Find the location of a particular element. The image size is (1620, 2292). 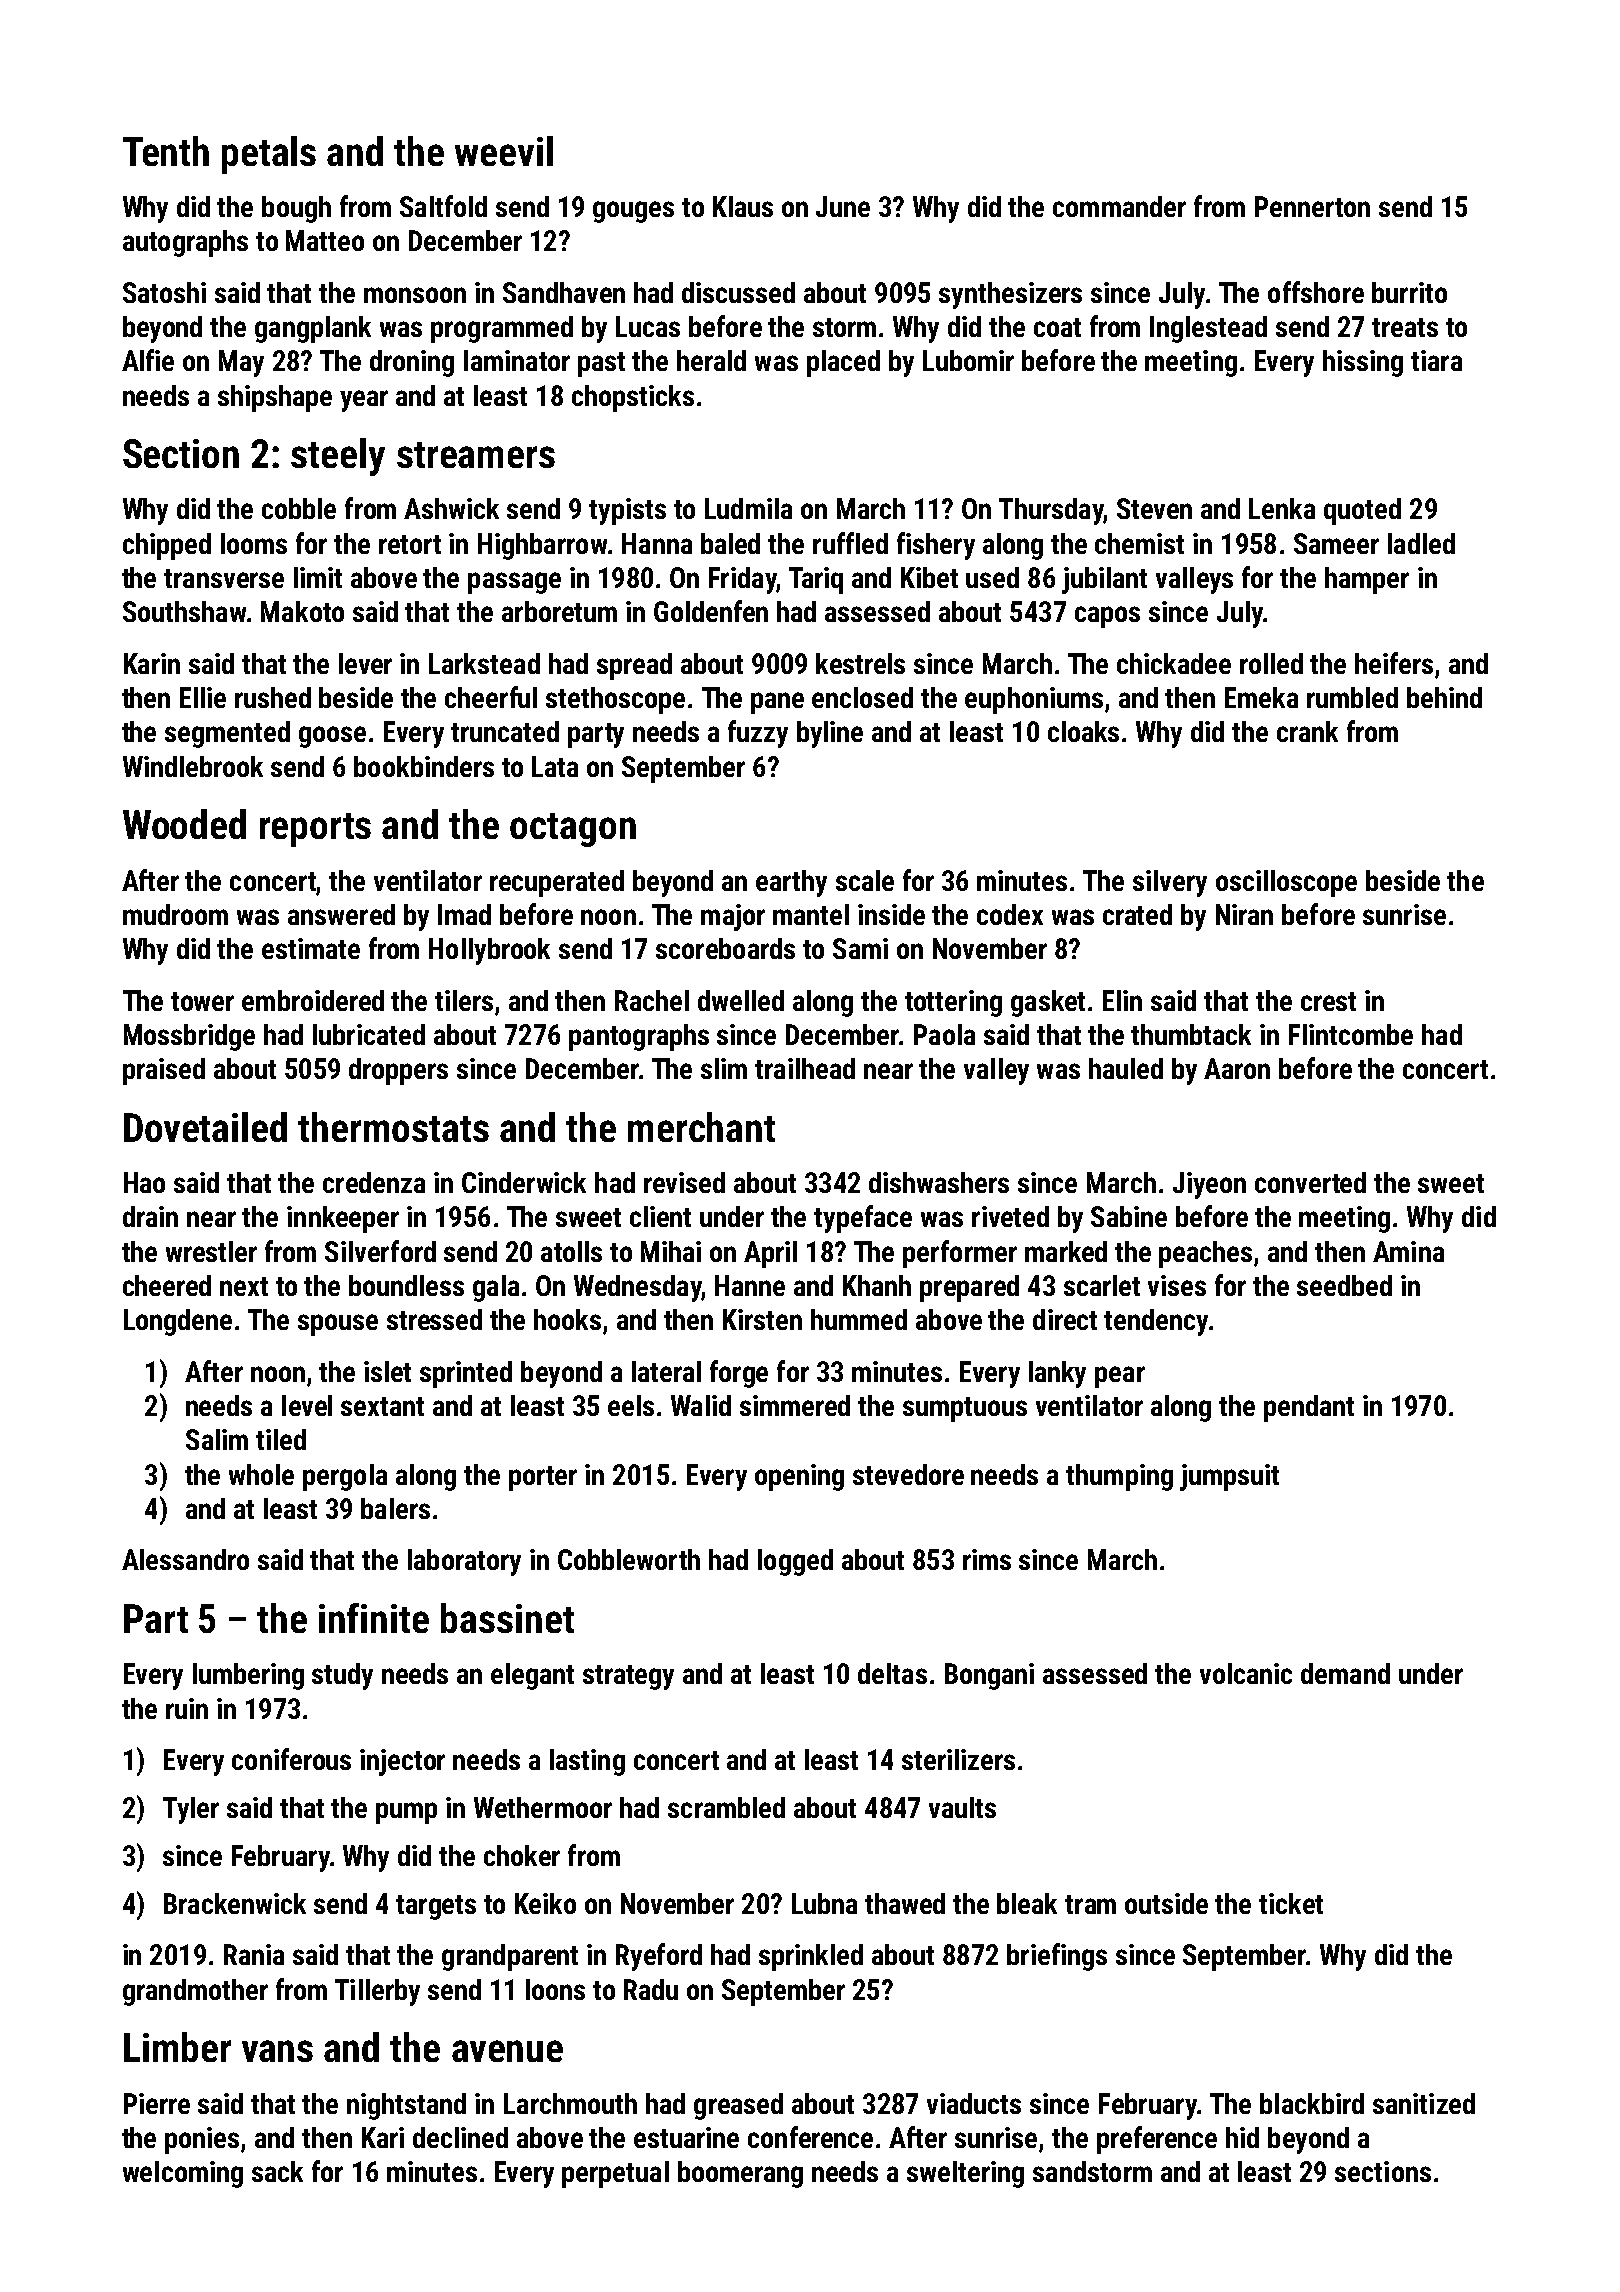

cloaks is located at coordinates (1083, 731).
